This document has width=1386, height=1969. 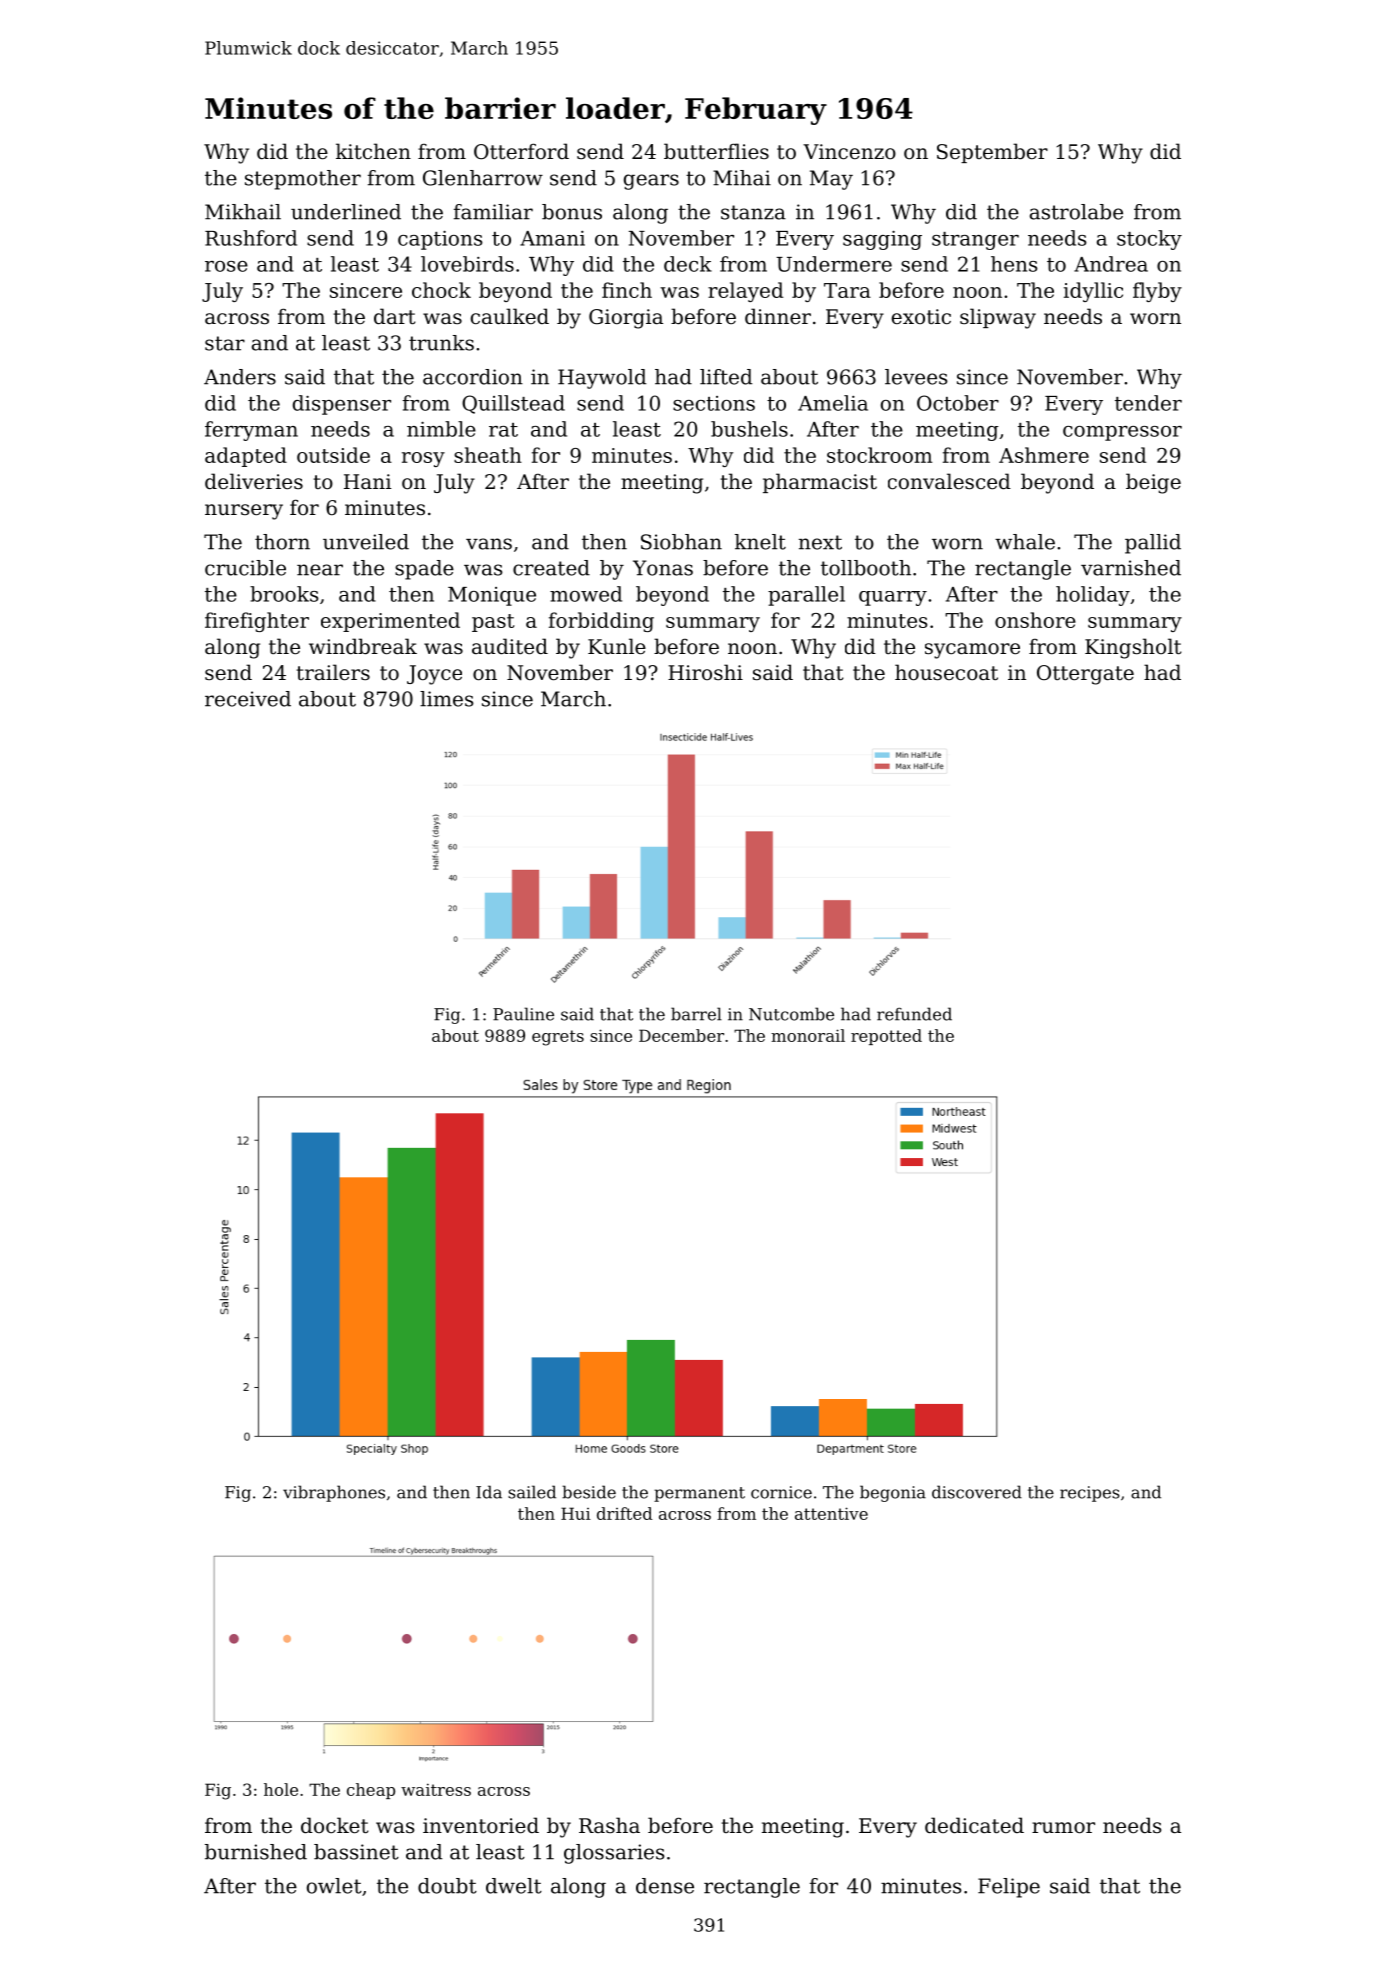 I want to click on owlet, so click(x=334, y=1886).
